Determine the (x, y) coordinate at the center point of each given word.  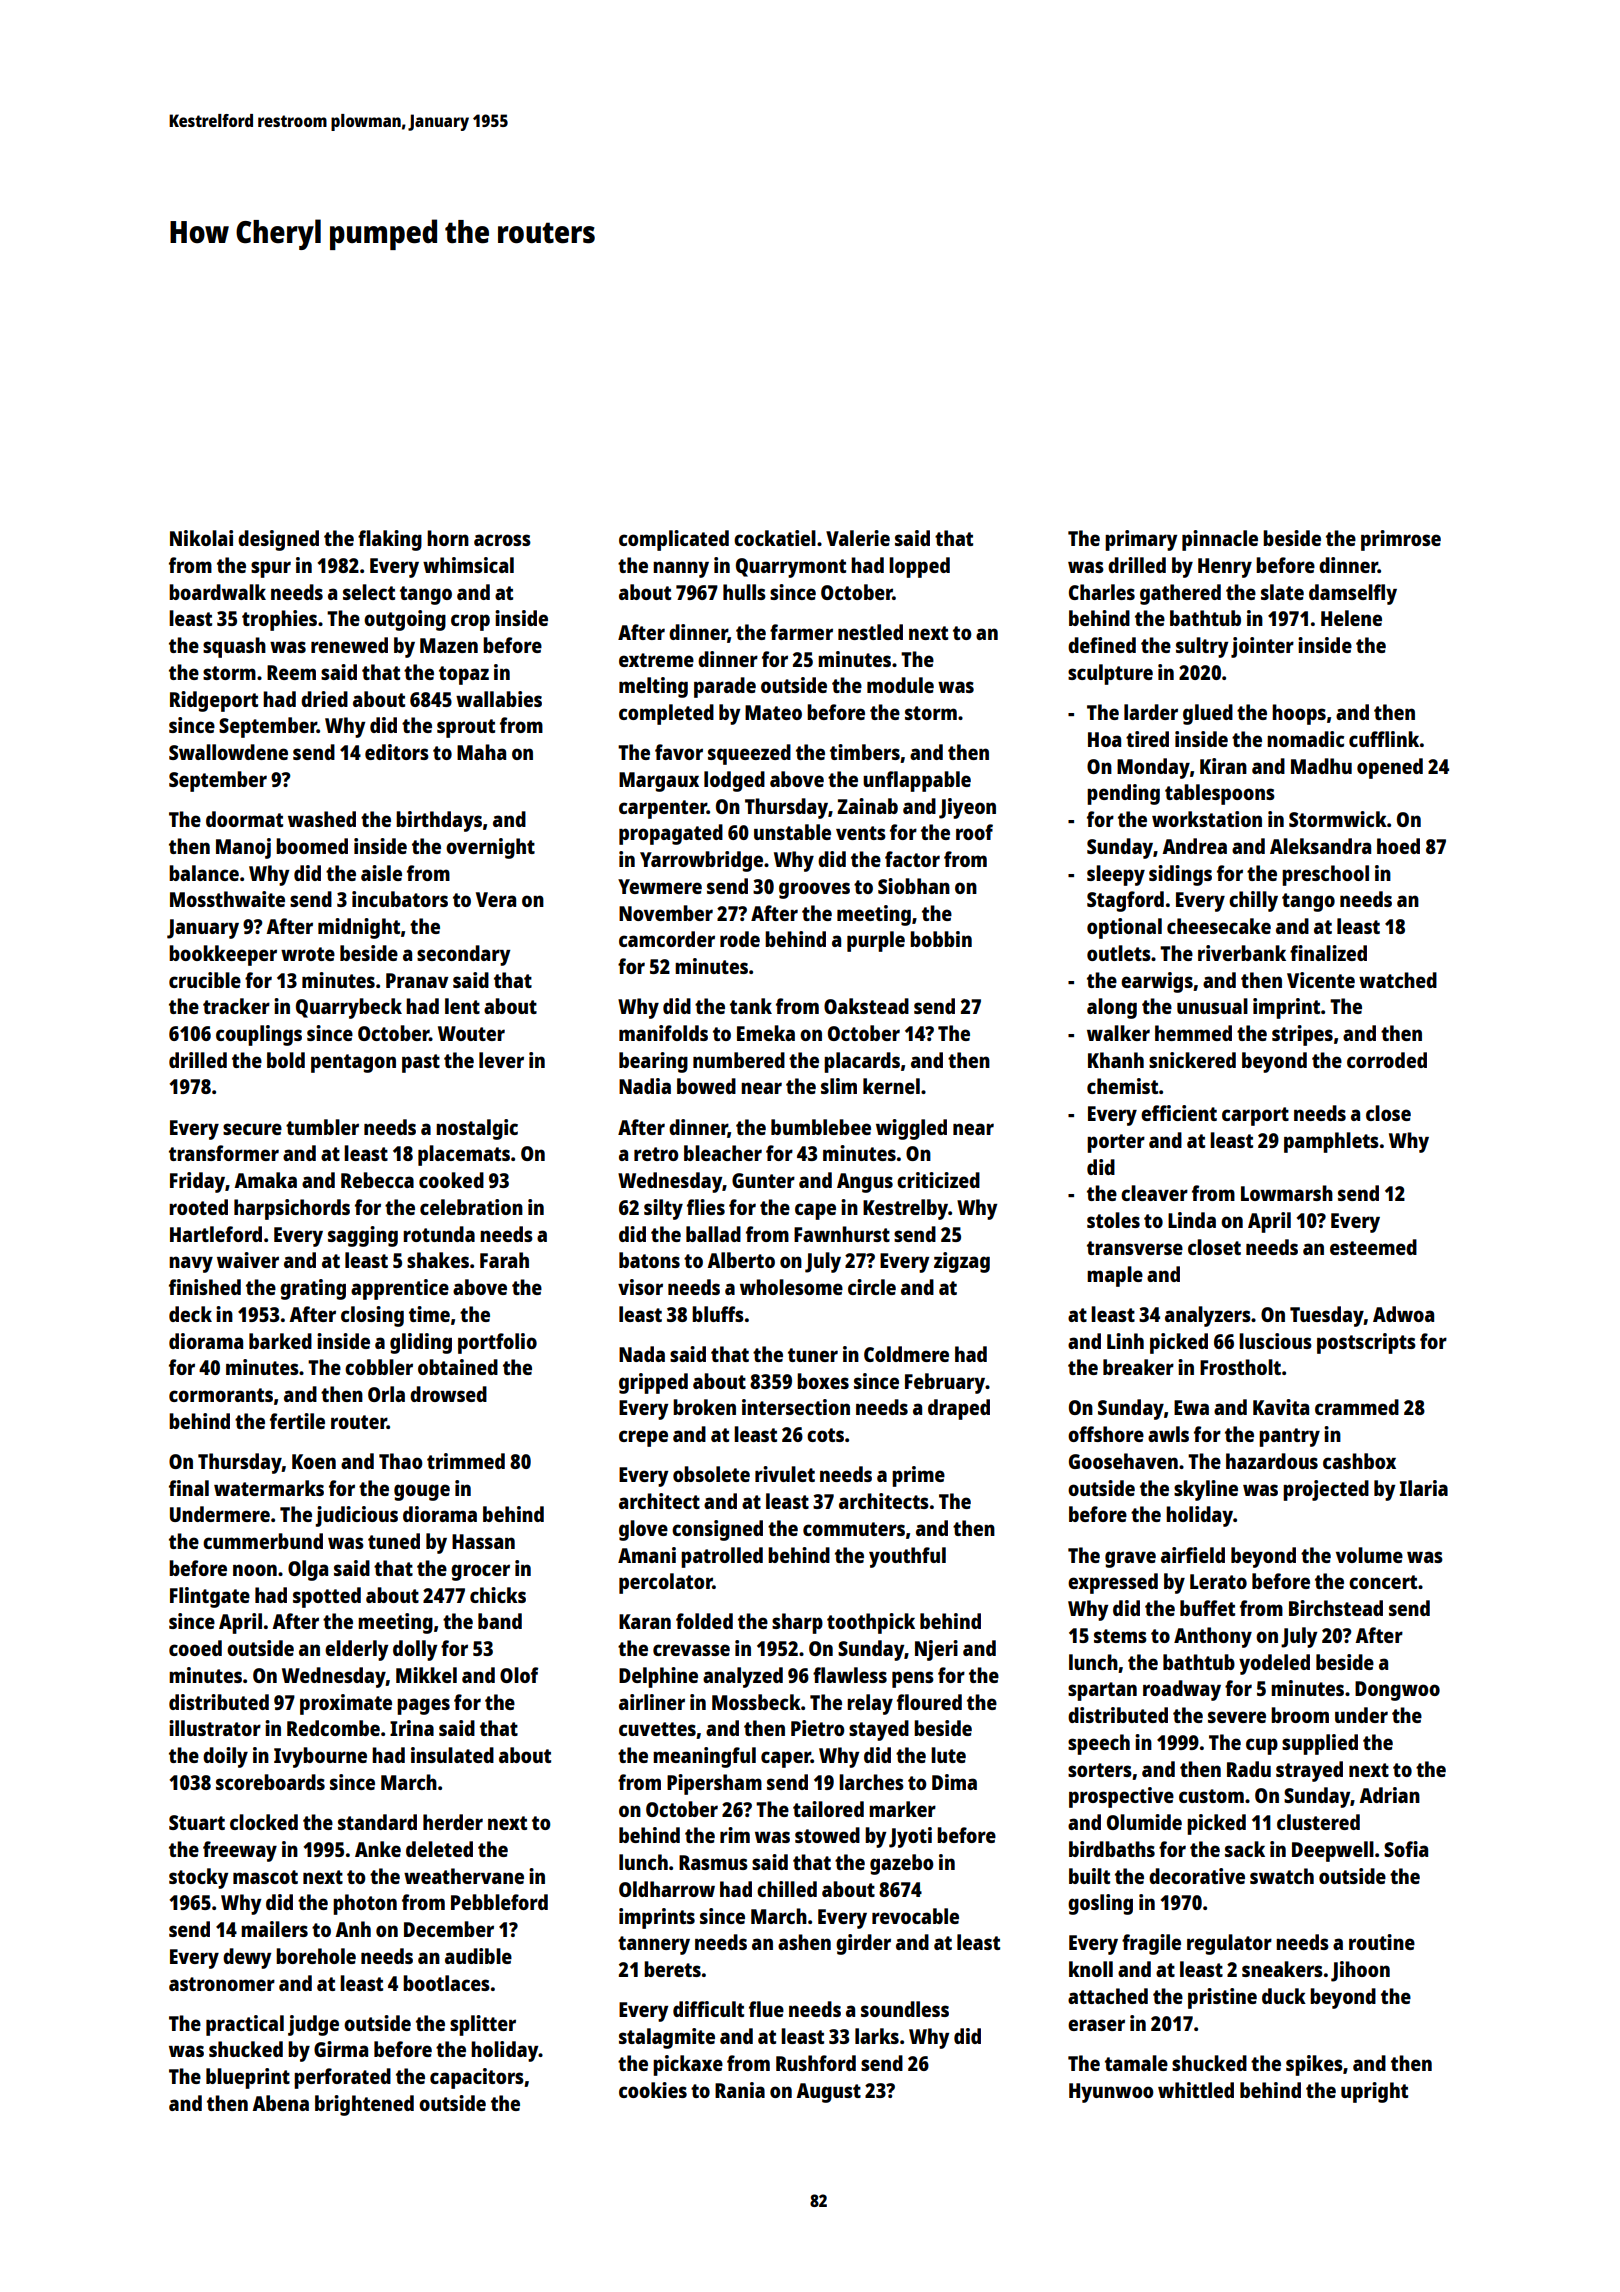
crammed (1357, 1407)
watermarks (269, 1488)
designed (278, 540)
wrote (308, 954)
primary (1141, 540)
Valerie (858, 538)
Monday (1153, 768)
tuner (813, 1355)
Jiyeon (967, 808)
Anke (378, 1849)
